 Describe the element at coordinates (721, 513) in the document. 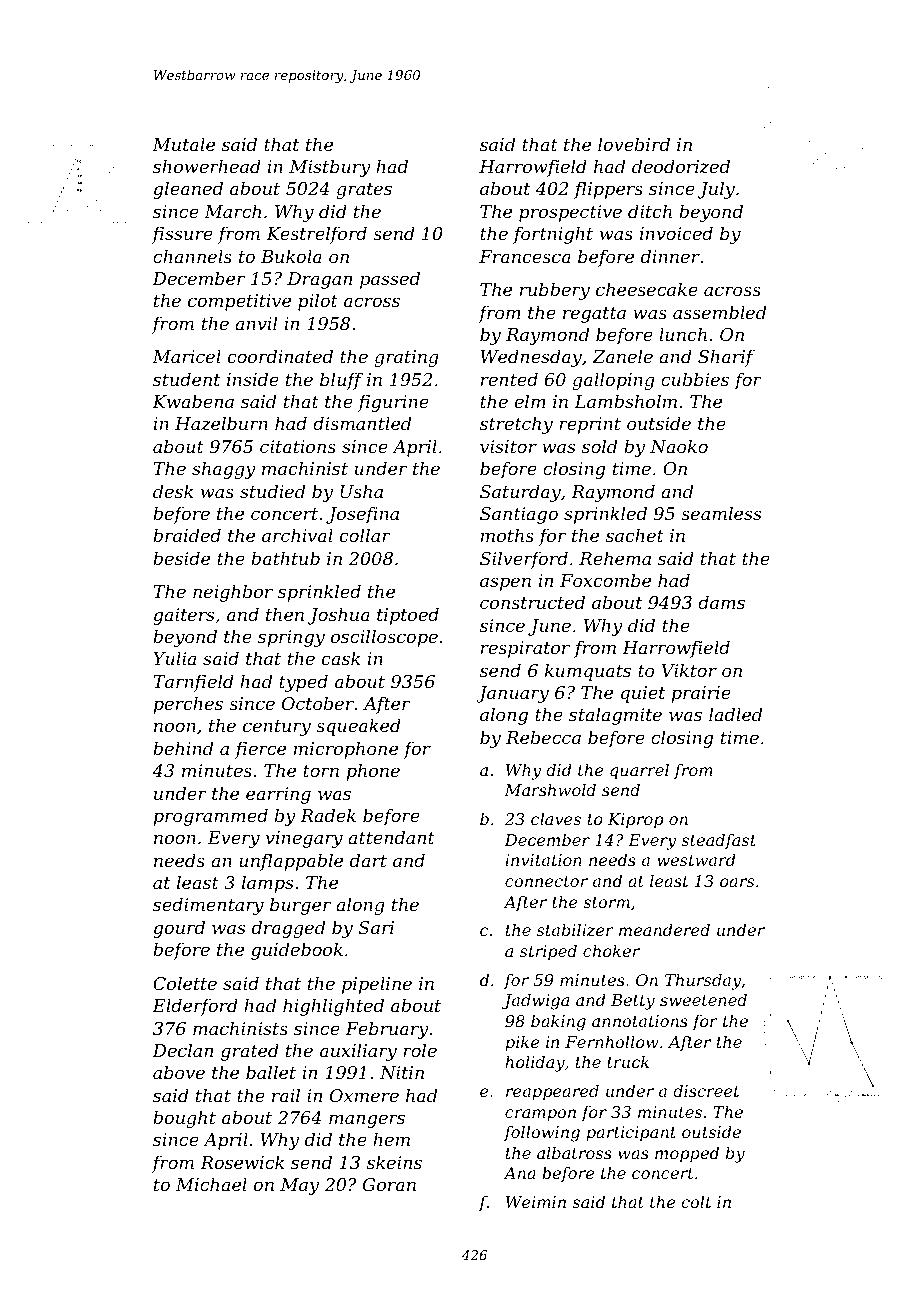

I see `seamless` at that location.
